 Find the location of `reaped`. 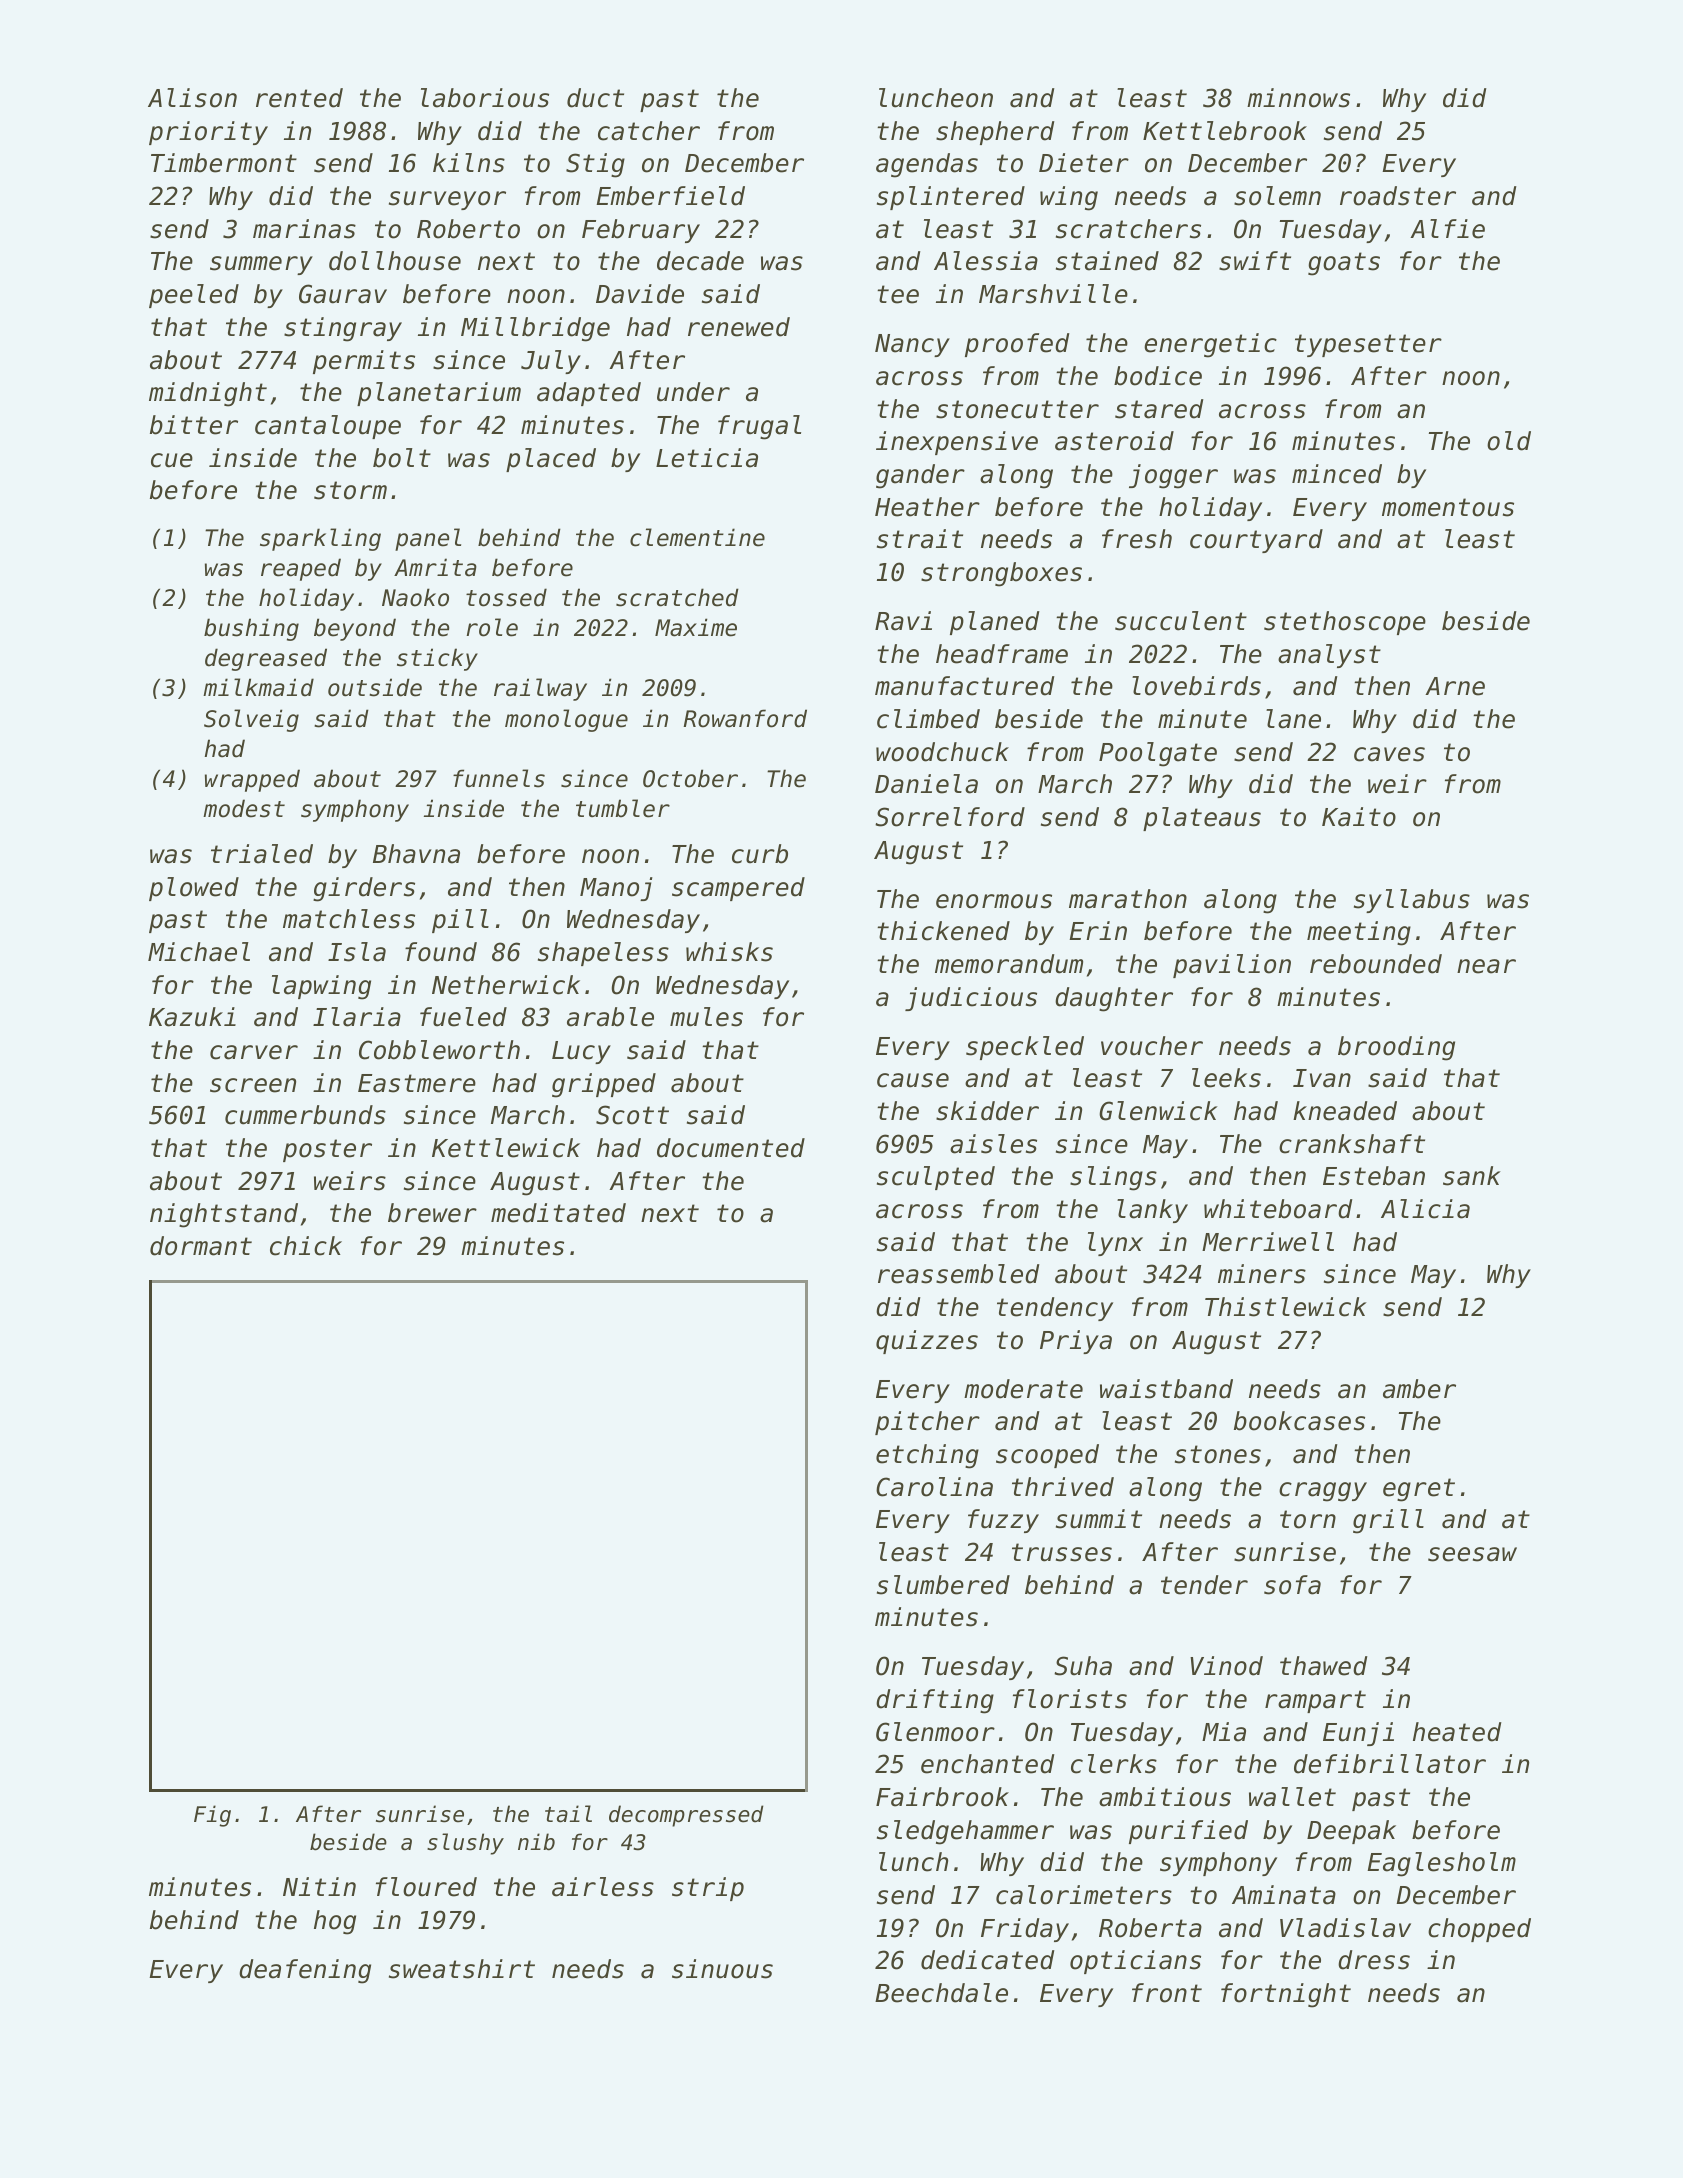

reaped is located at coordinates (301, 569).
